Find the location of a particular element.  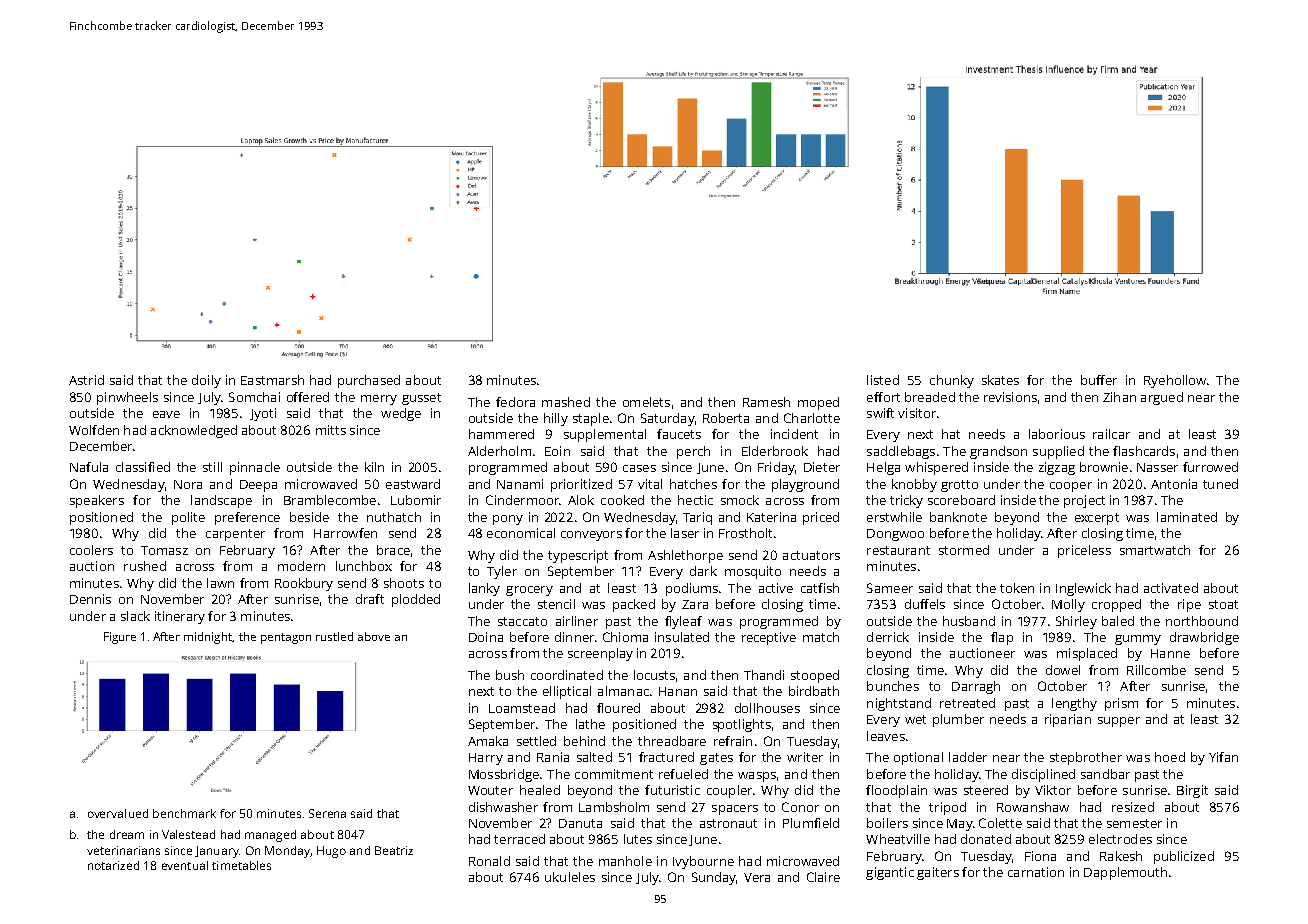

threadbare is located at coordinates (672, 741).
